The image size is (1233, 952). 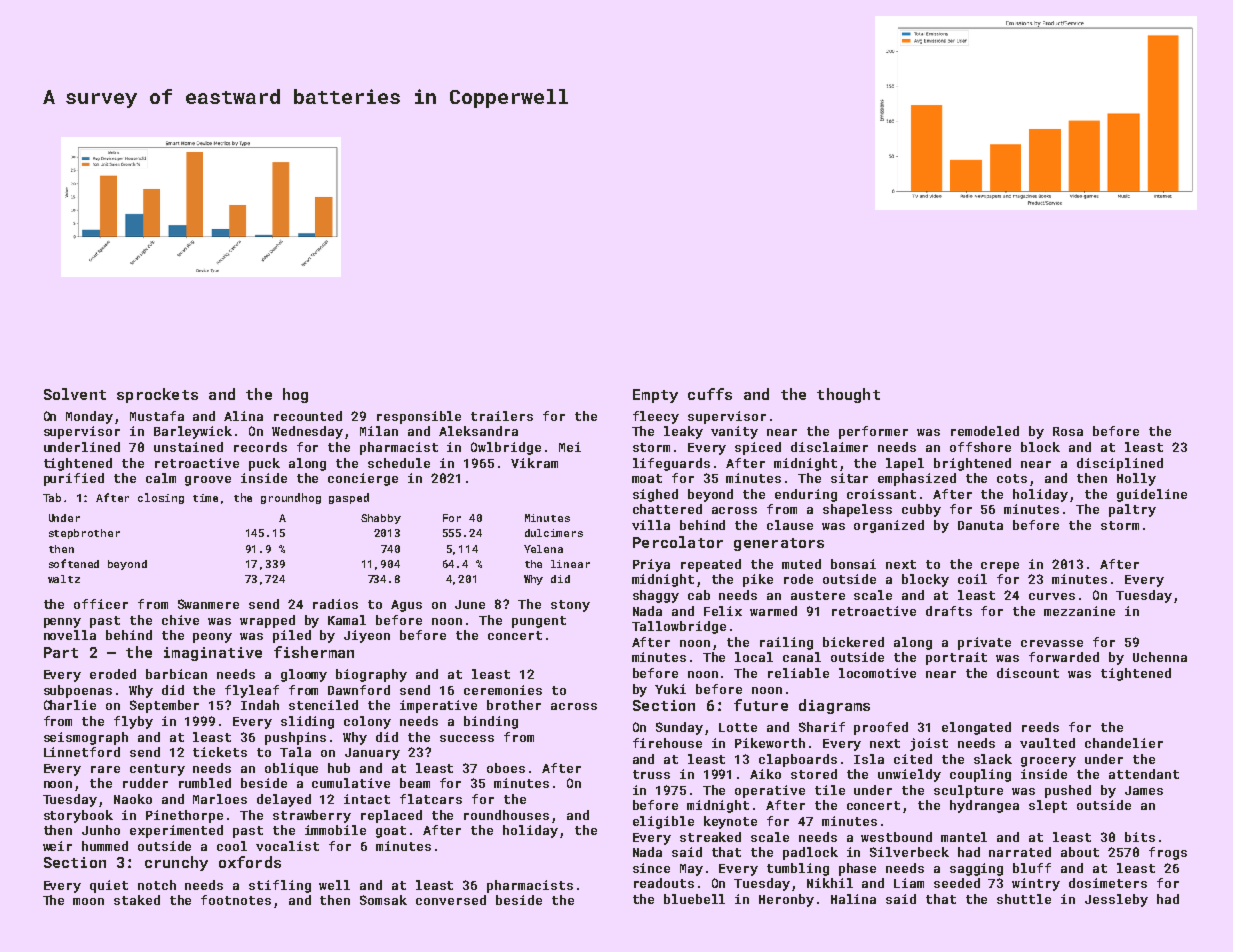 What do you see at coordinates (1000, 567) in the page?
I see `crepe` at bounding box center [1000, 567].
